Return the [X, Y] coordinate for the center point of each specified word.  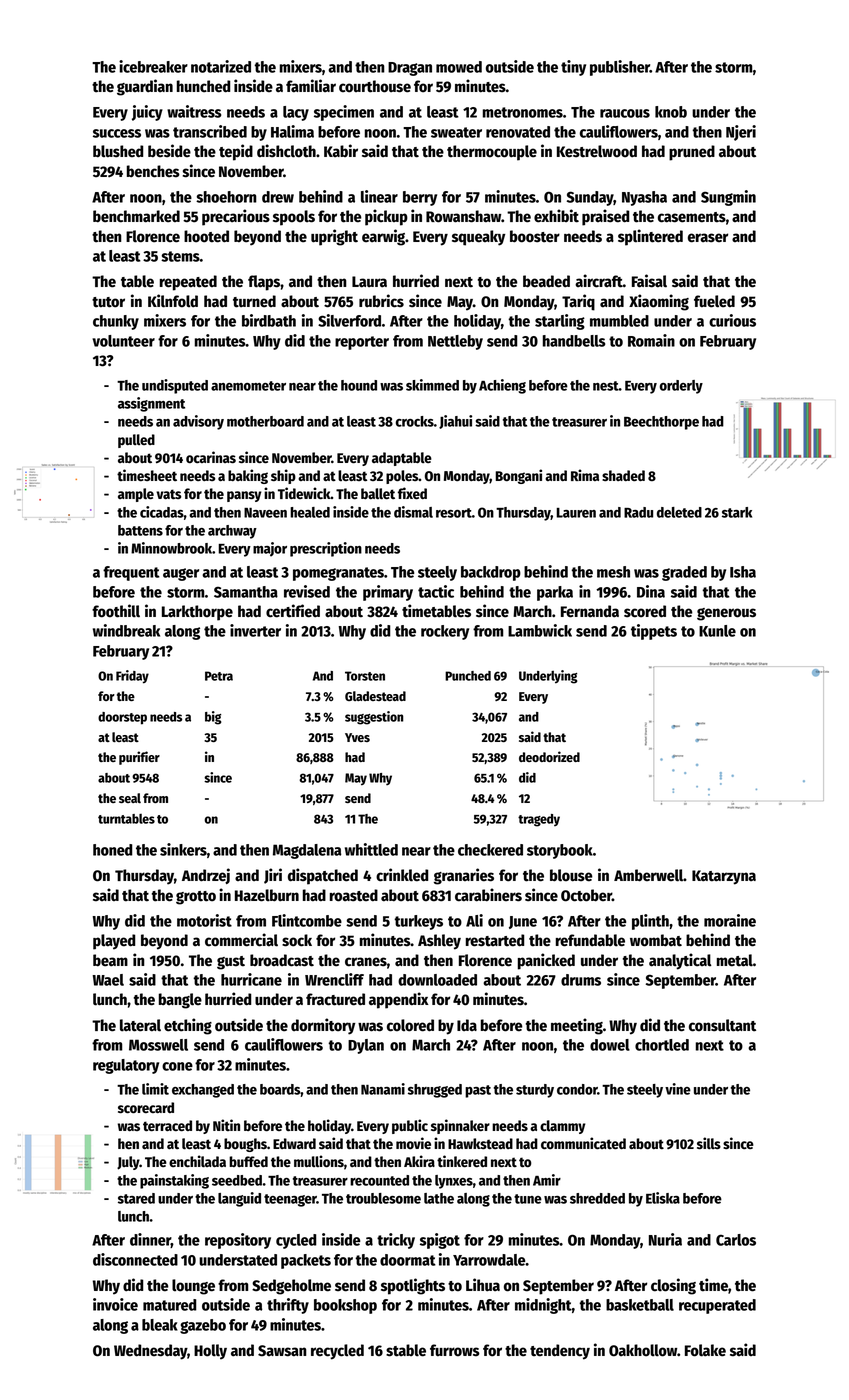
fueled [714, 301]
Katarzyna [724, 877]
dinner [150, 1240]
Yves [357, 737]
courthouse [375, 86]
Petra [219, 676]
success [117, 133]
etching [188, 1026]
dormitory [323, 1026]
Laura [369, 282]
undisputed [175, 386]
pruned [692, 153]
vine [678, 1089]
